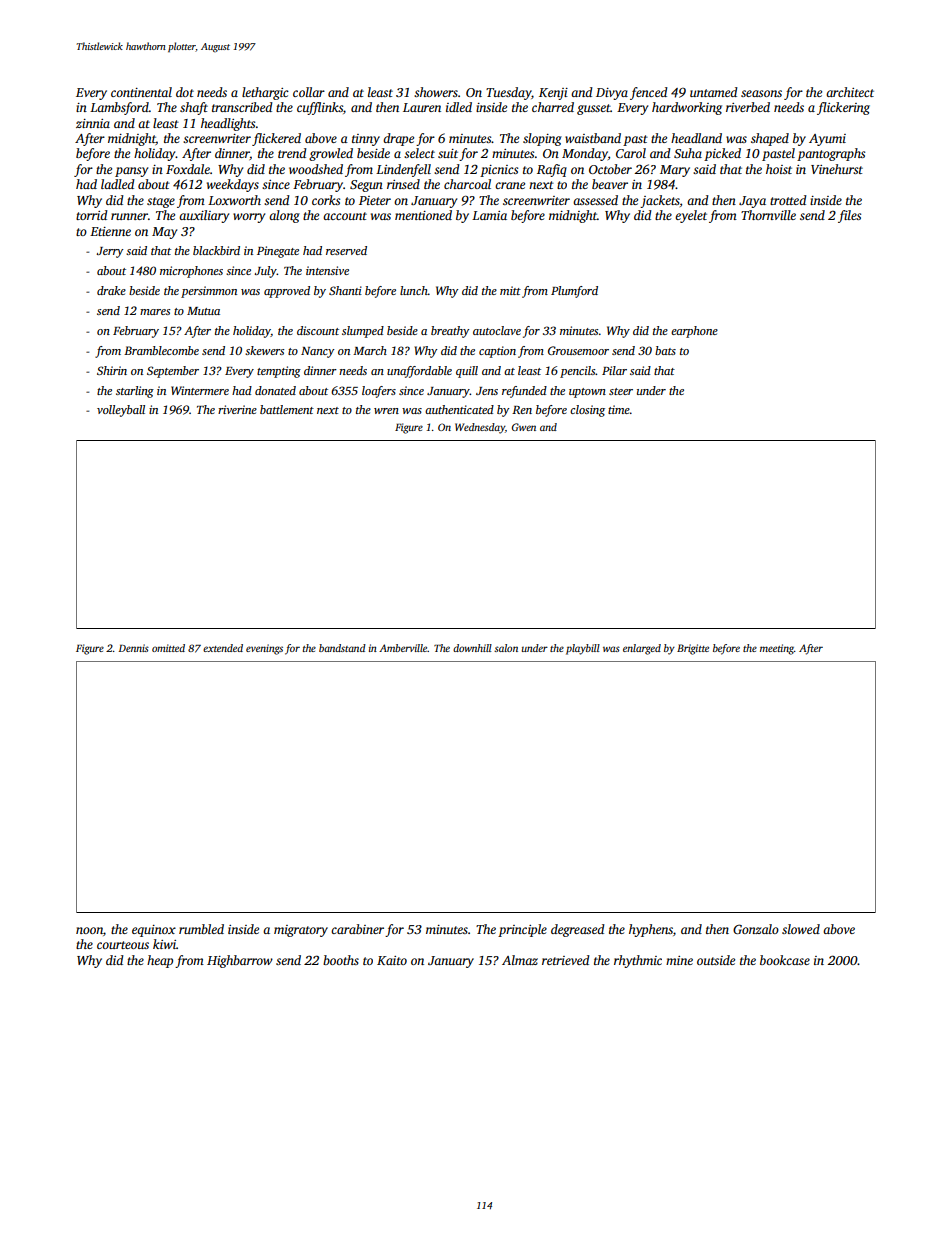 The height and width of the screenshot is (1233, 952). Describe the element at coordinates (194, 108) in the screenshot. I see `shaft` at that location.
